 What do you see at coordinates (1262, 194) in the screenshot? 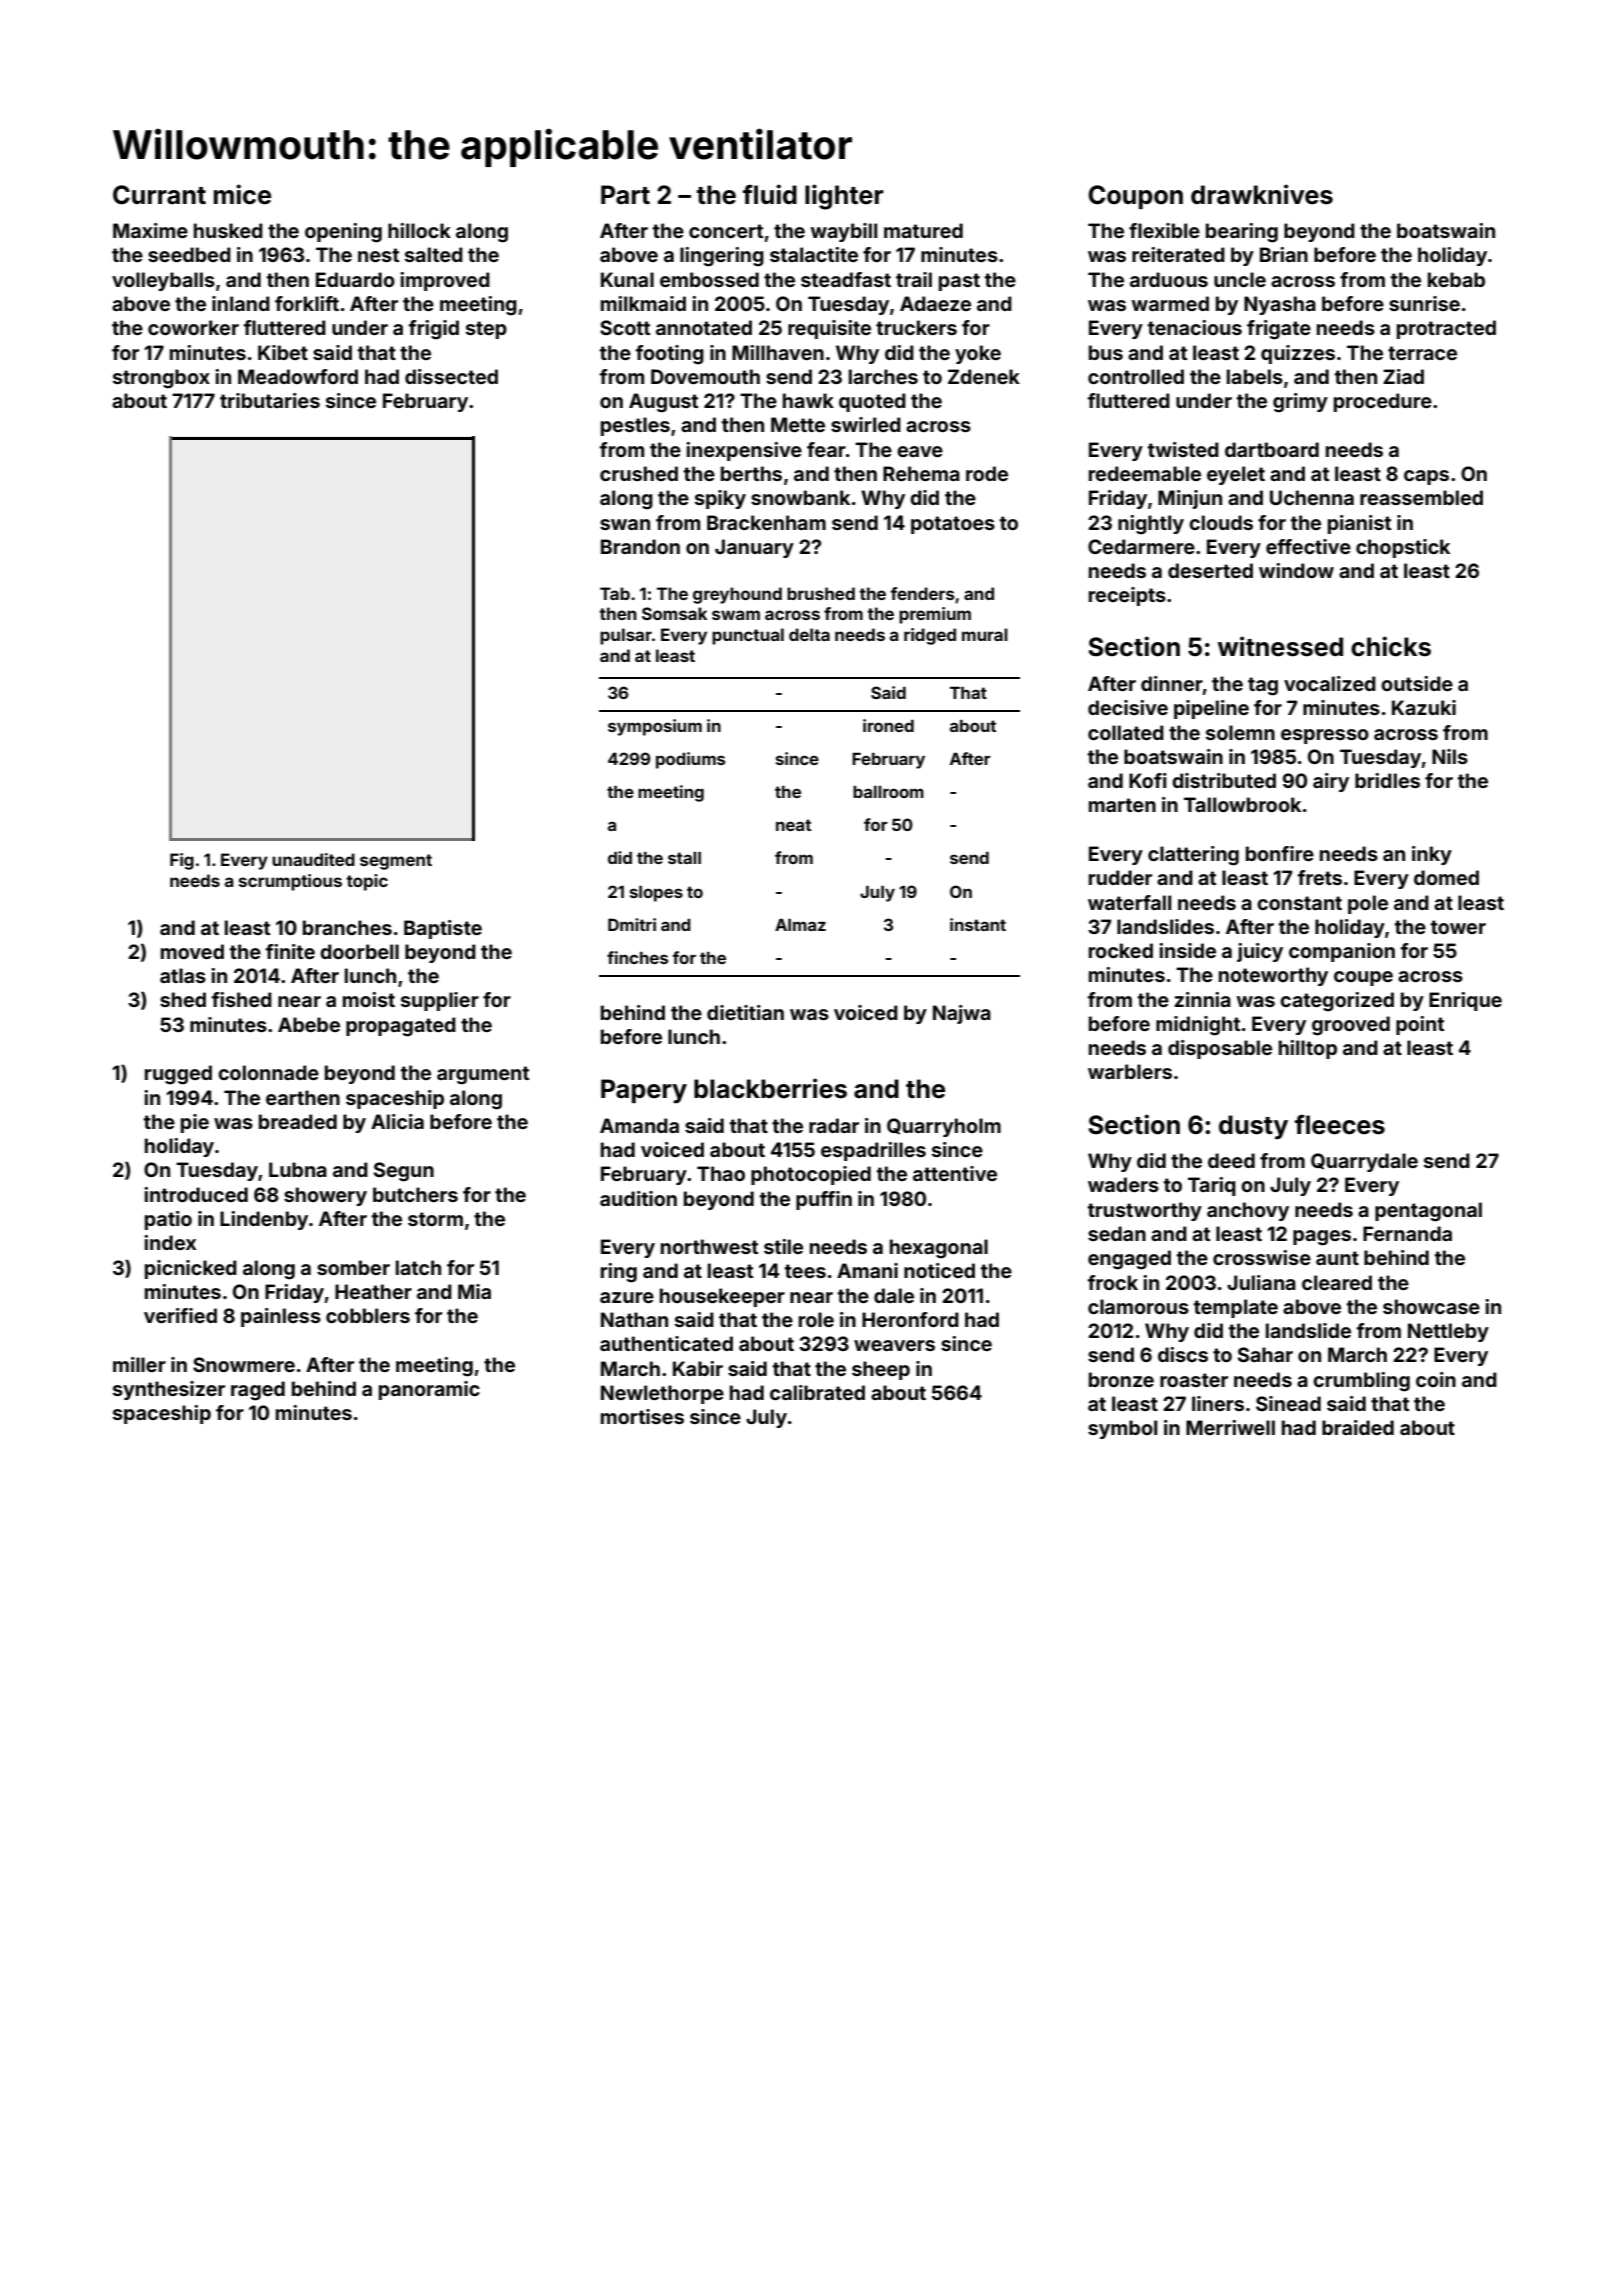
I see `drawknives` at bounding box center [1262, 194].
